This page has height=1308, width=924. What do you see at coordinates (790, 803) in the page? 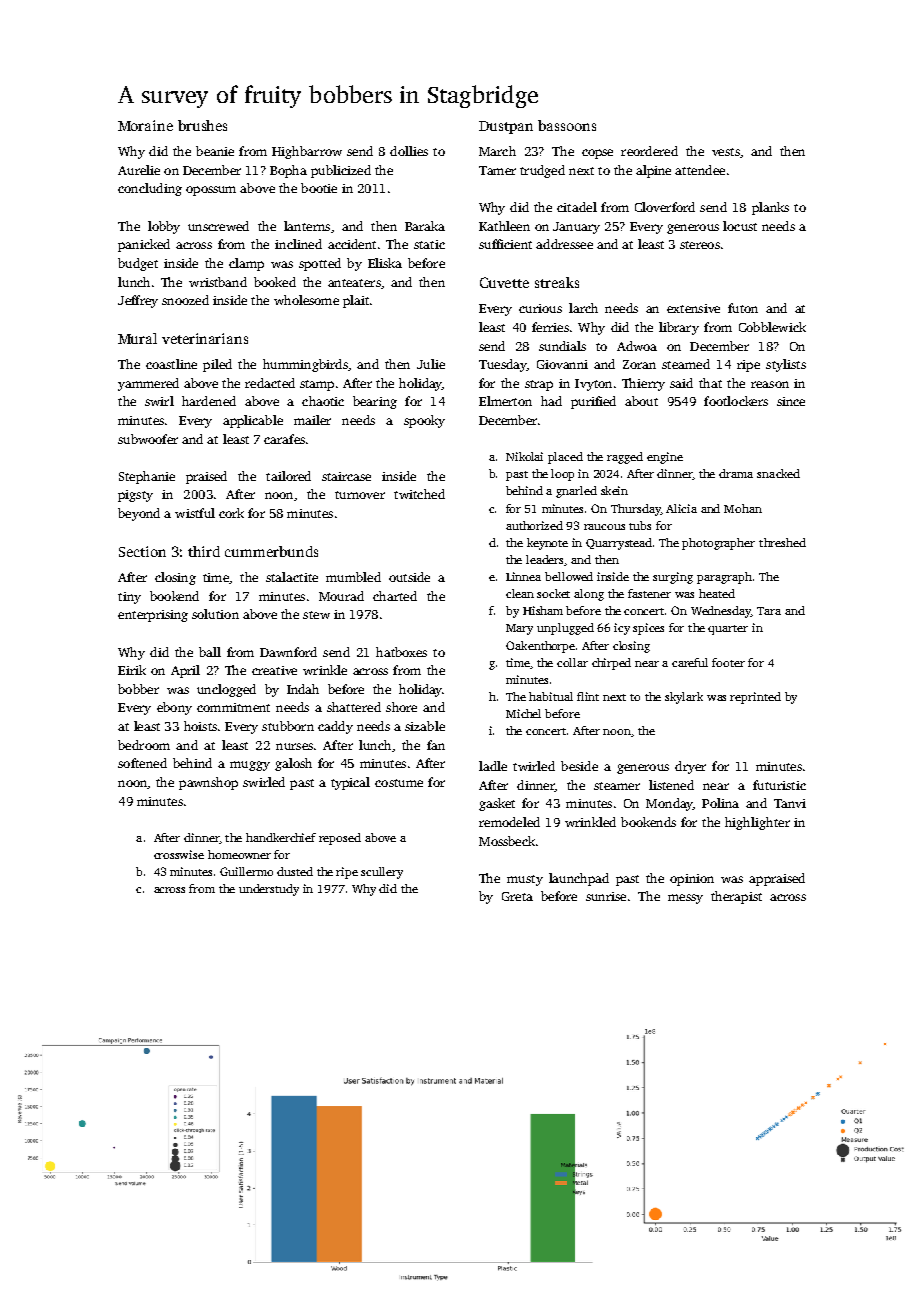
I see `Tanvi` at bounding box center [790, 803].
